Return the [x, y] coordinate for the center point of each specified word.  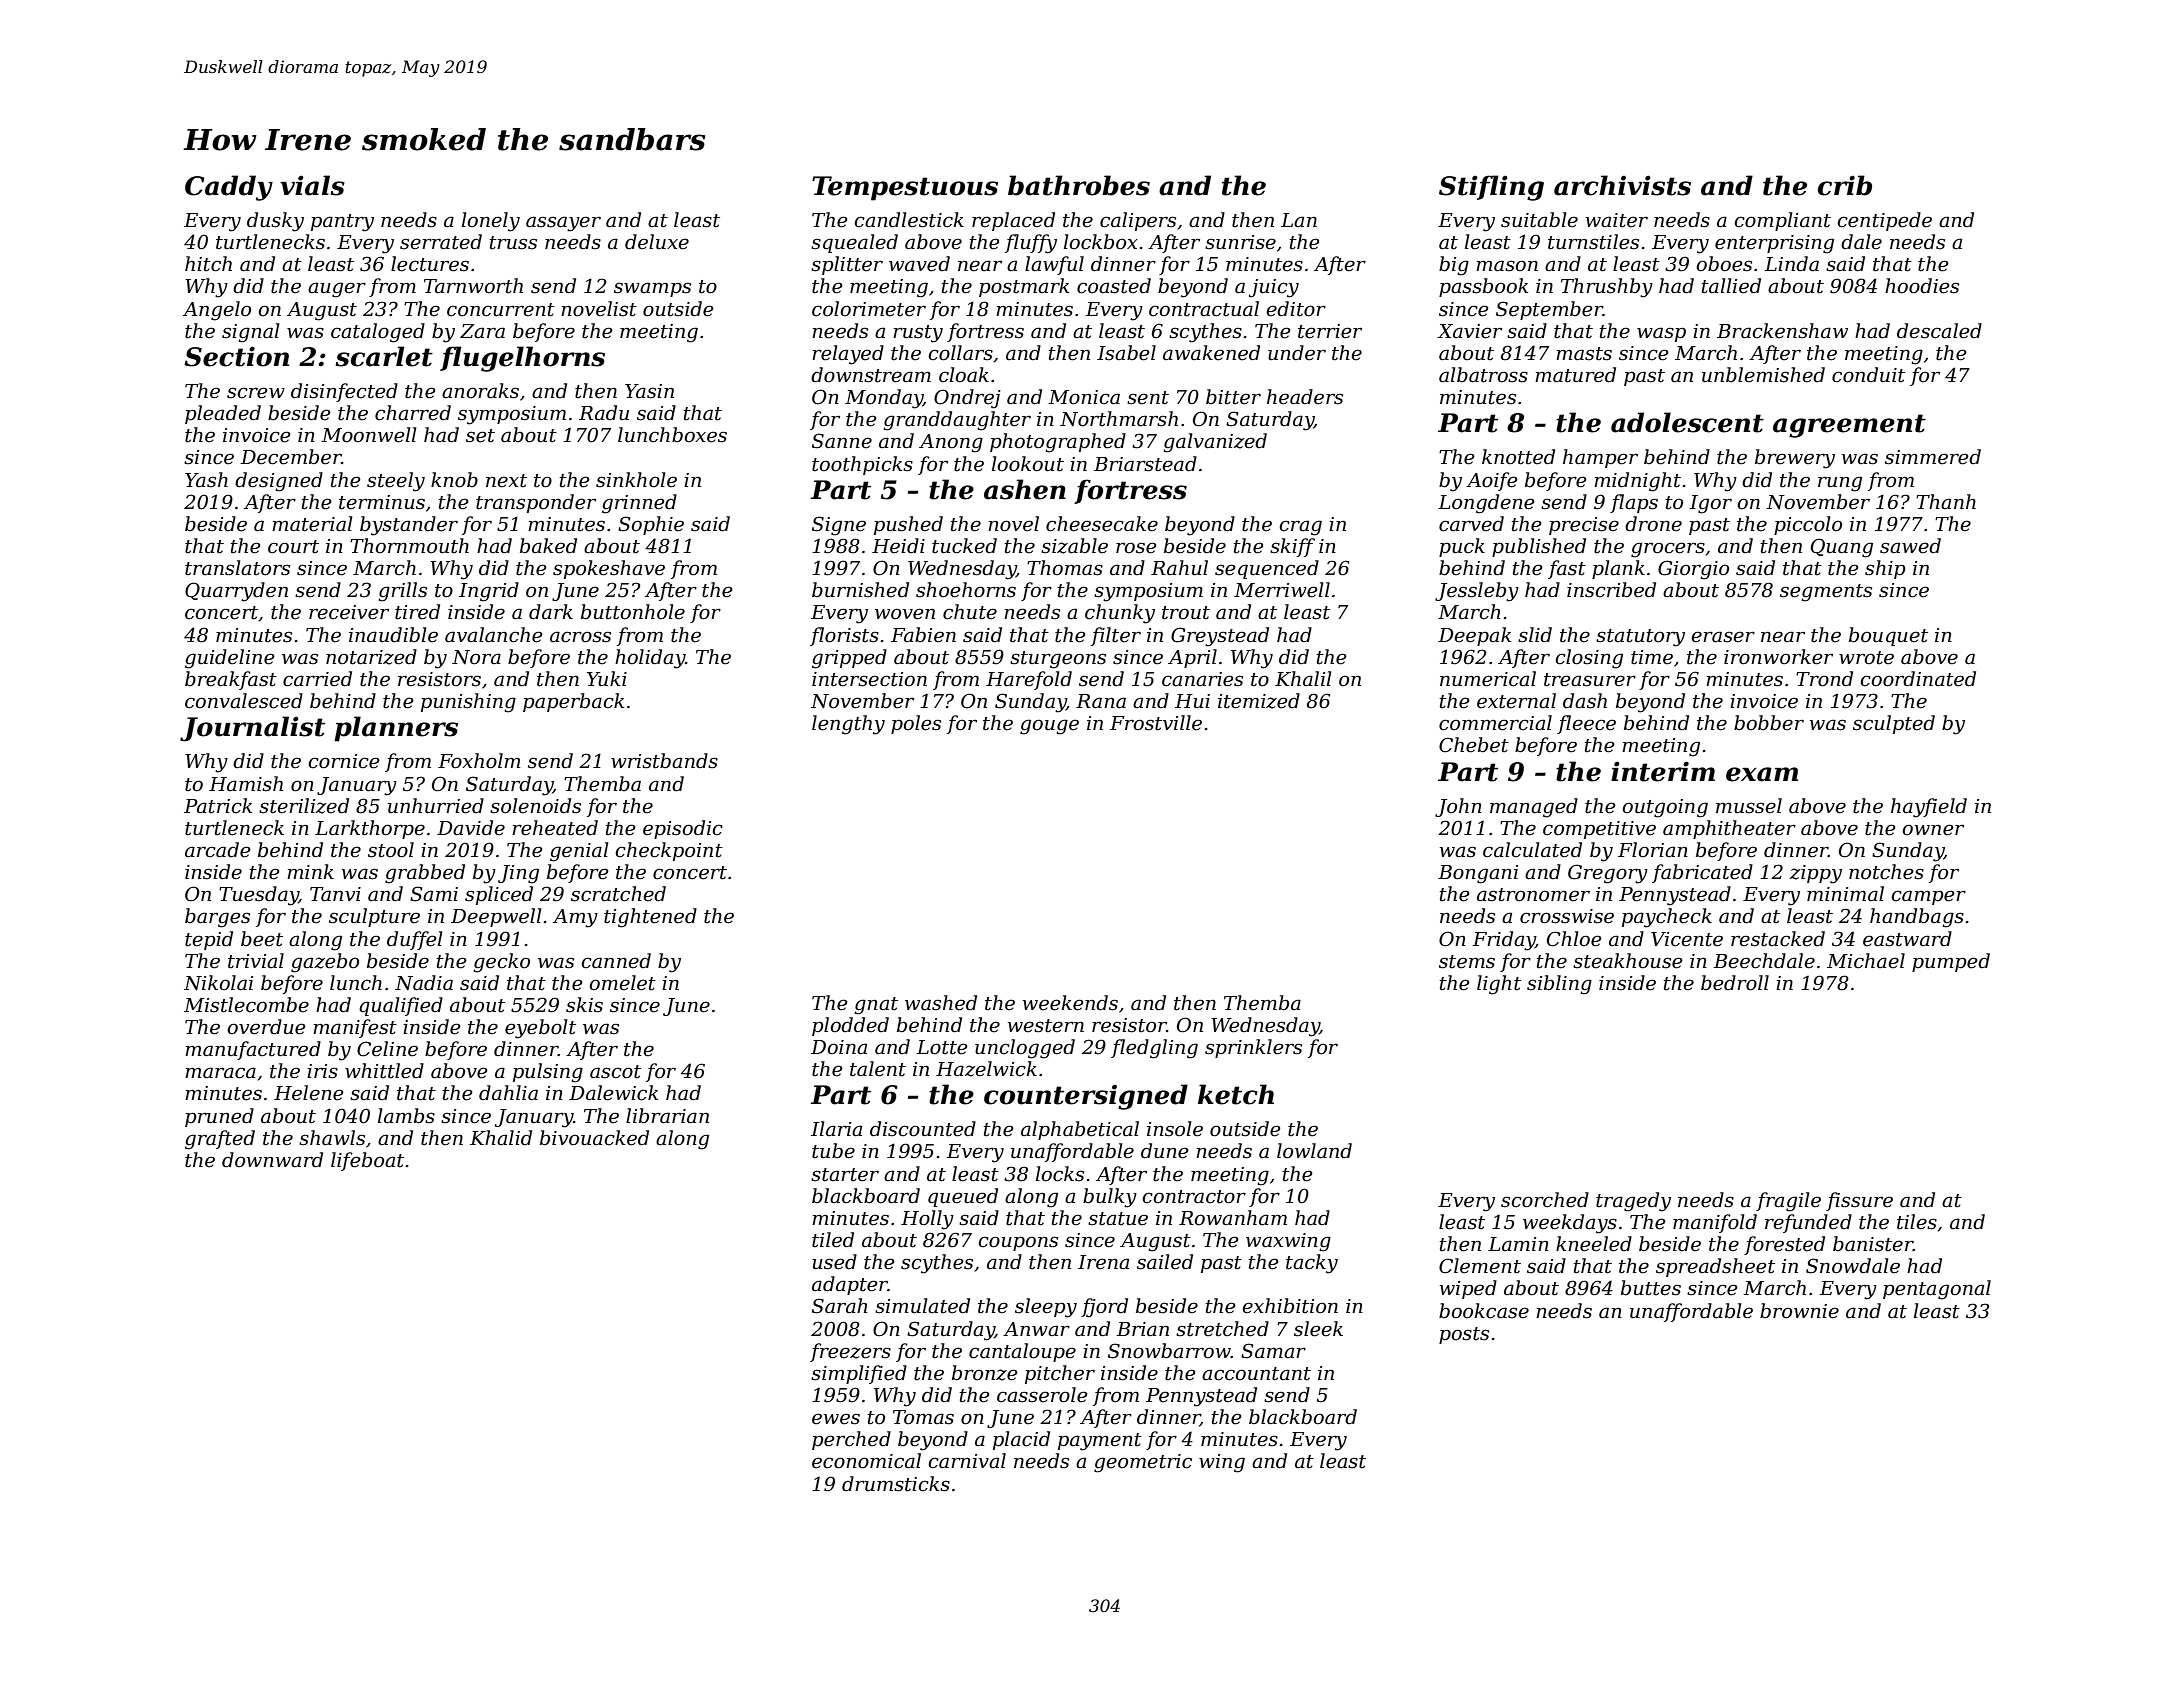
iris [322, 1071]
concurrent [501, 310]
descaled [1939, 331]
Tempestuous [905, 188]
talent [878, 1069]
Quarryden [236, 592]
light [1499, 985]
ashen [1025, 489]
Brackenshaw [1782, 331]
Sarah [840, 1306]
